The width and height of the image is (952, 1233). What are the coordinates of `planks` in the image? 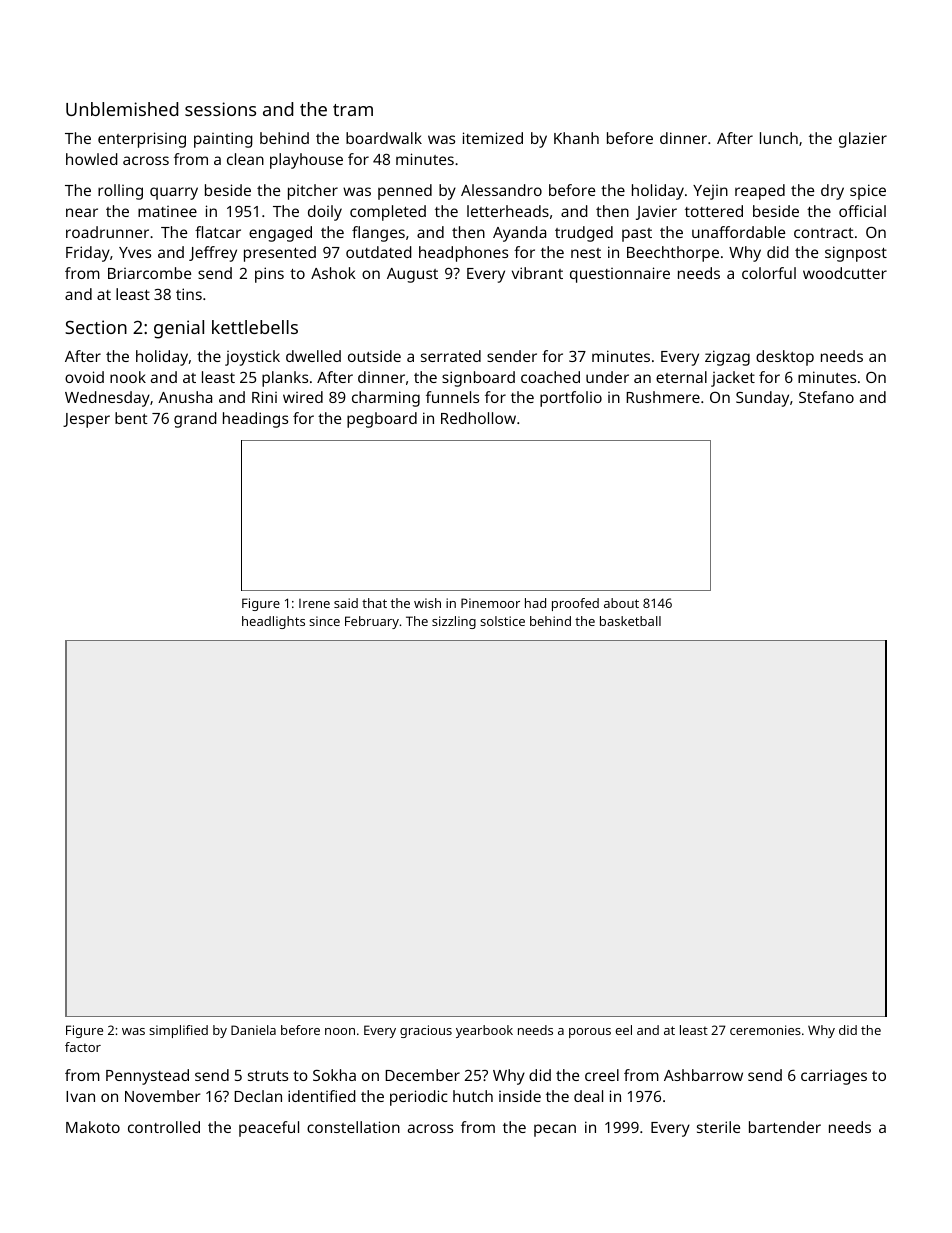 It's located at (285, 379).
